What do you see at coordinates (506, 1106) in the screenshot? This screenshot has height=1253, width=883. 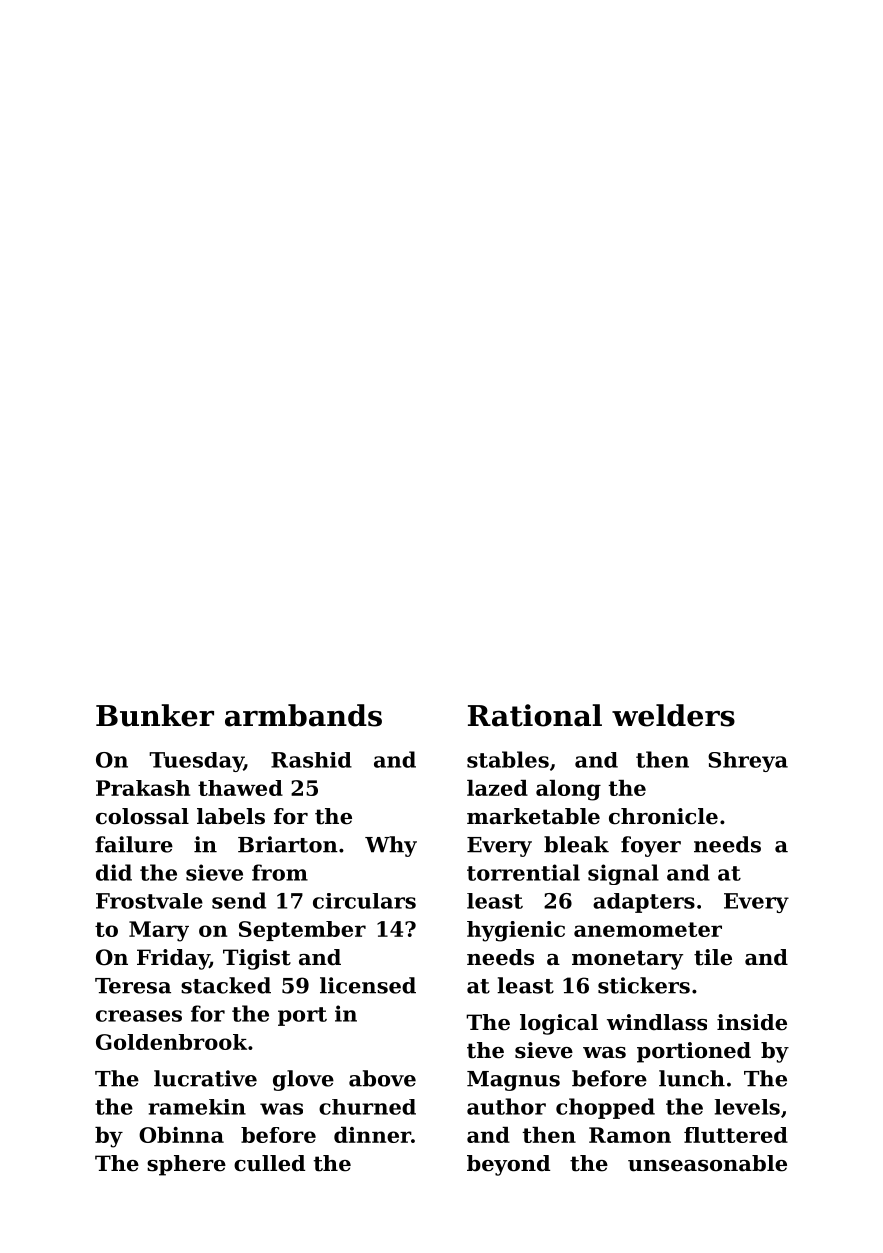 I see `author` at bounding box center [506, 1106].
